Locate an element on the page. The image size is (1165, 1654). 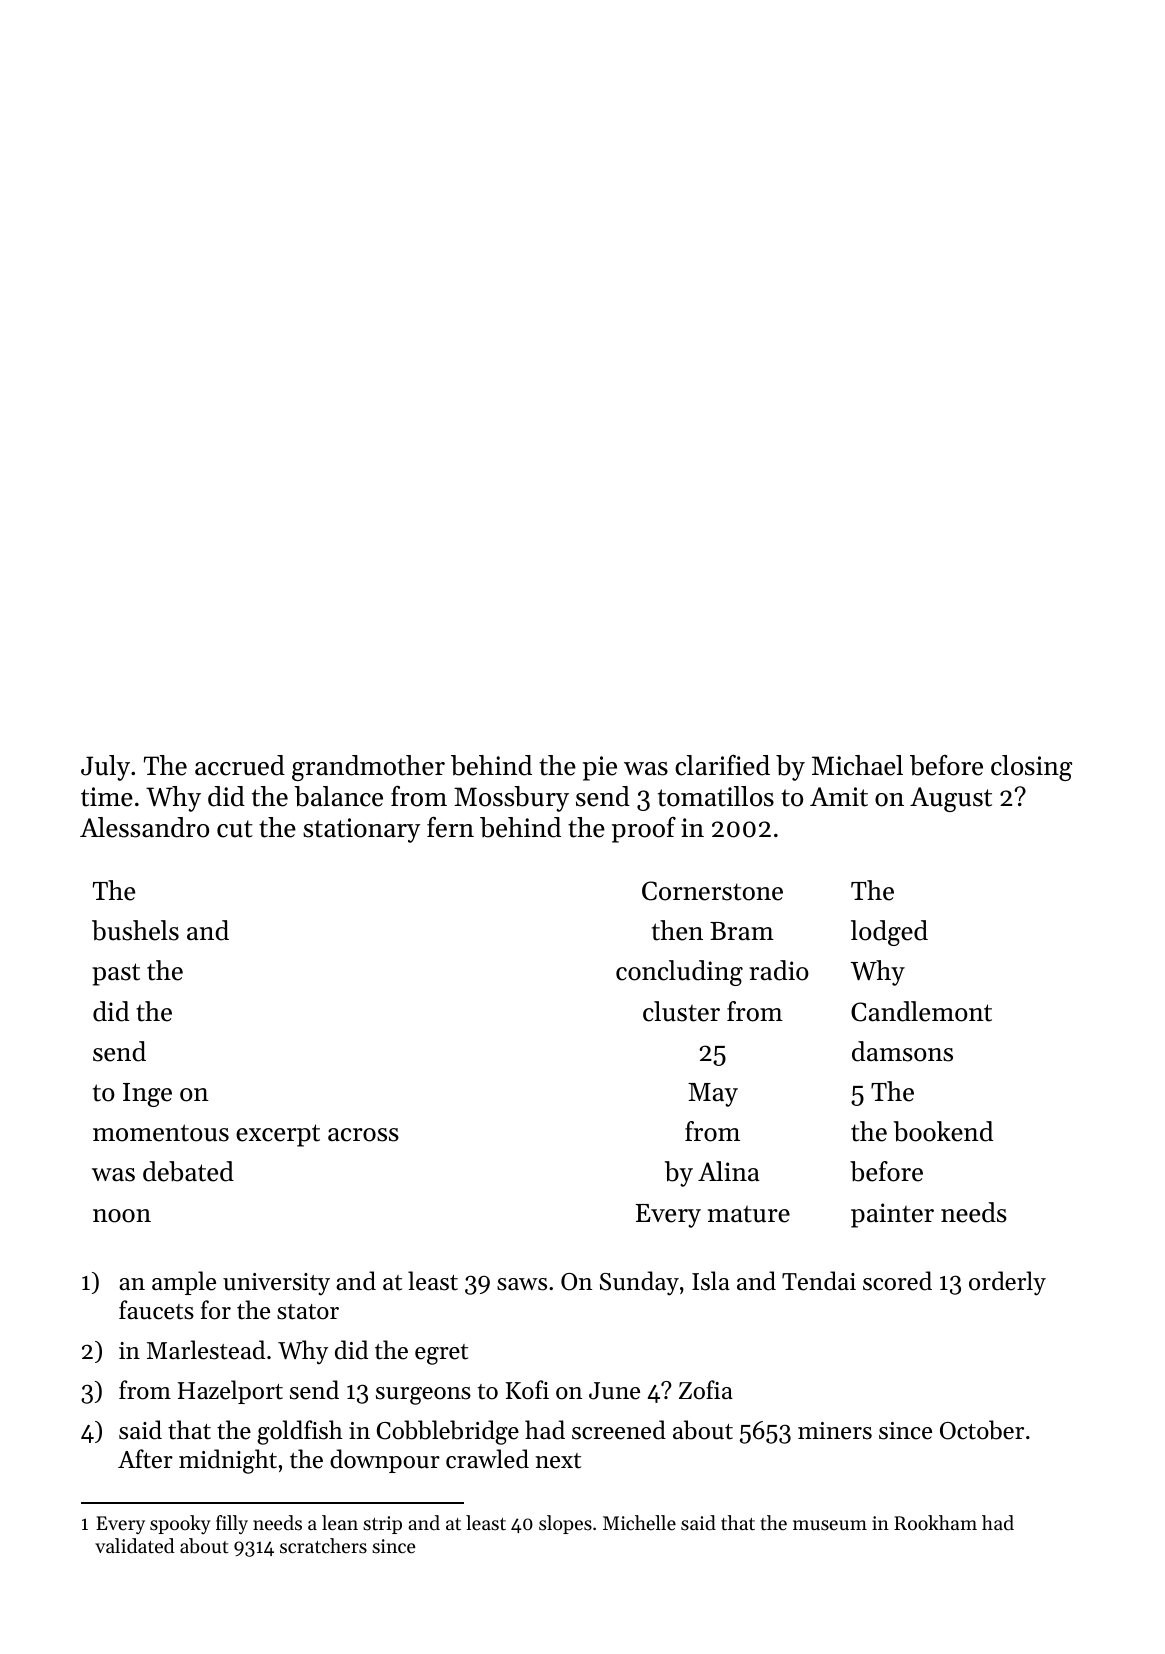
lodged is located at coordinates (889, 933).
